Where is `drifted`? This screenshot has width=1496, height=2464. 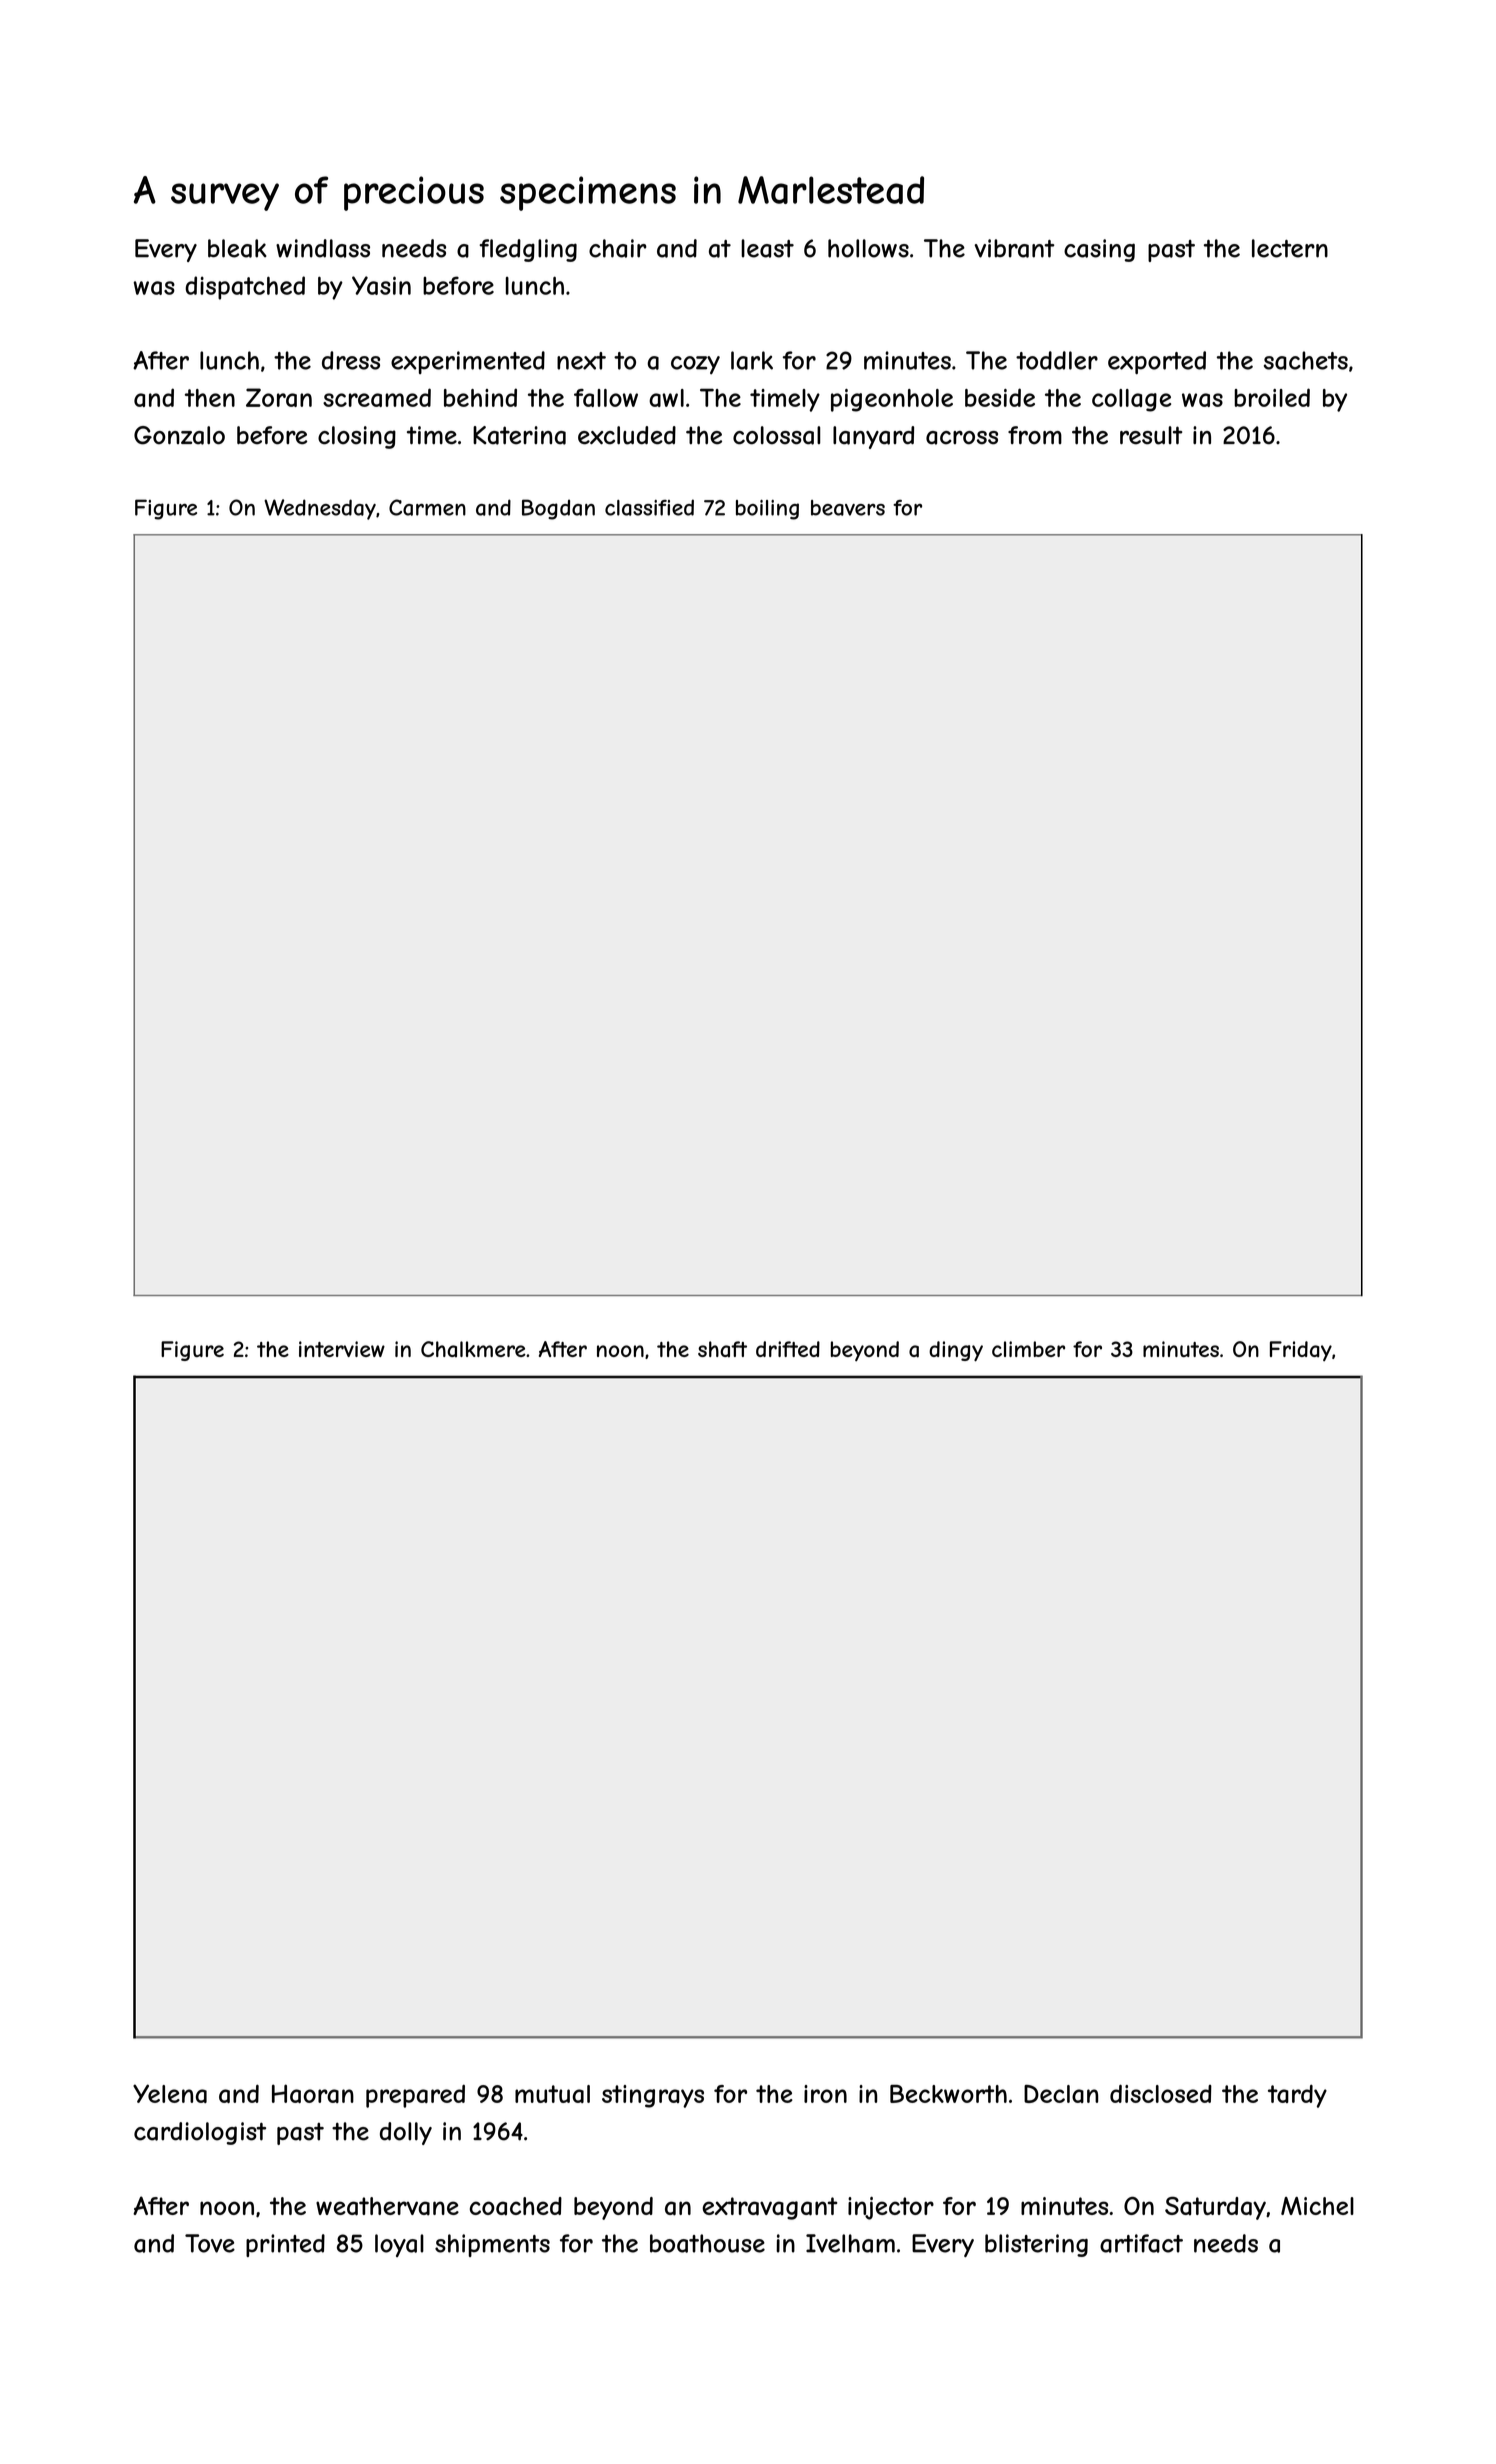 drifted is located at coordinates (788, 1349).
